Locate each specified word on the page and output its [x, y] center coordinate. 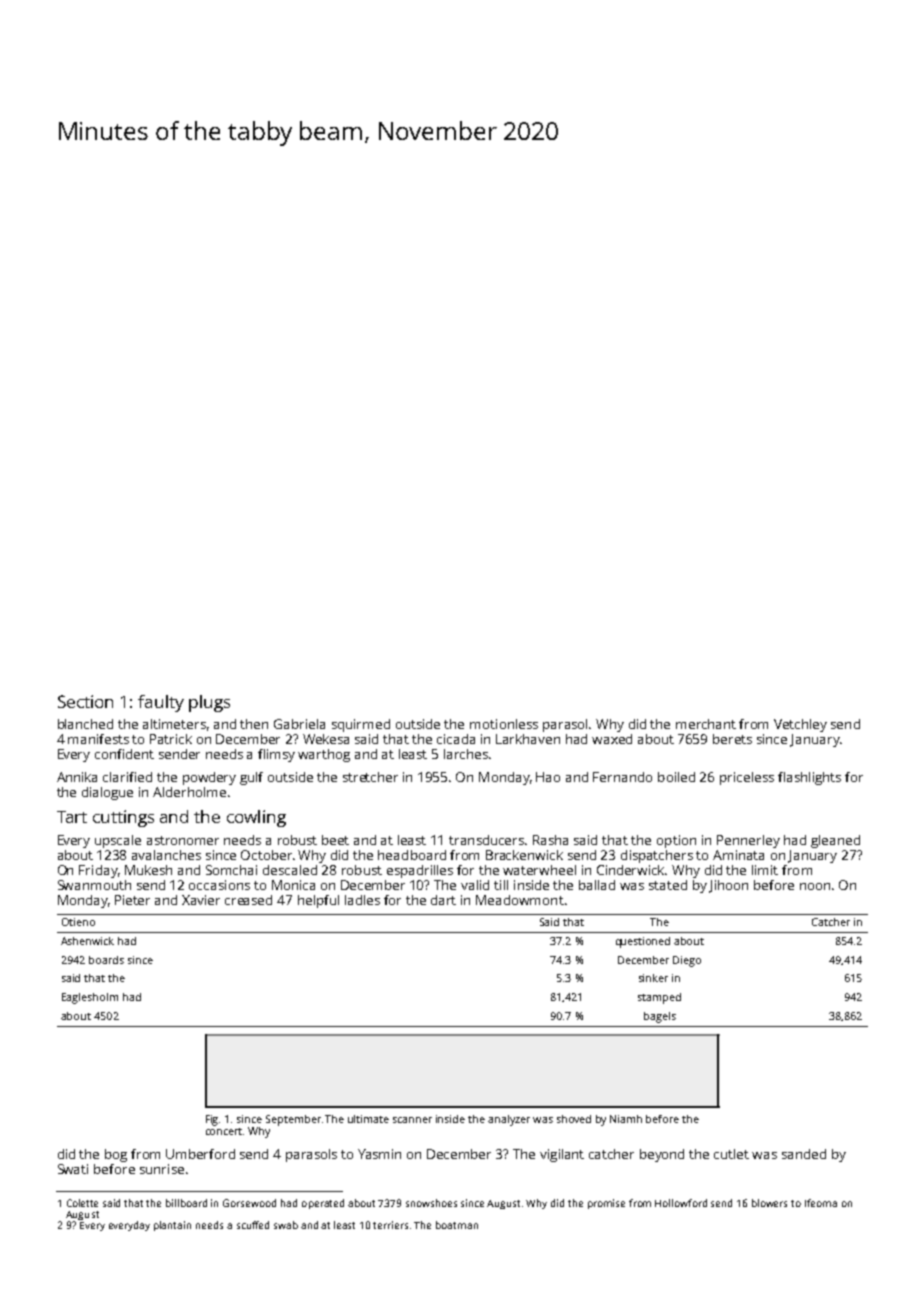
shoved [574, 1119]
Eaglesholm [90, 998]
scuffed [253, 1225]
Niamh [626, 1119]
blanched [85, 724]
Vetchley [800, 725]
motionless [504, 724]
